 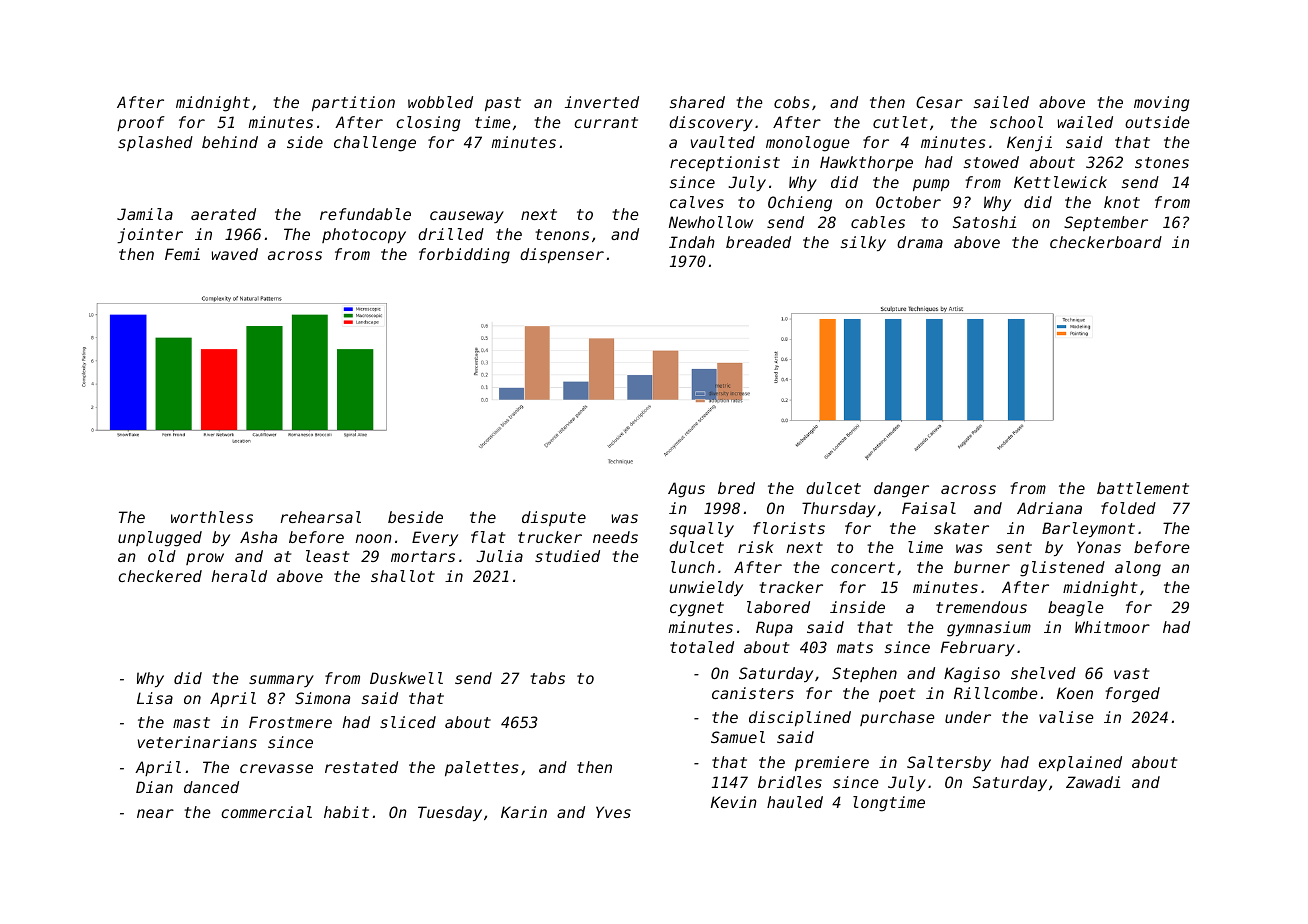 I want to click on under, so click(x=968, y=717).
